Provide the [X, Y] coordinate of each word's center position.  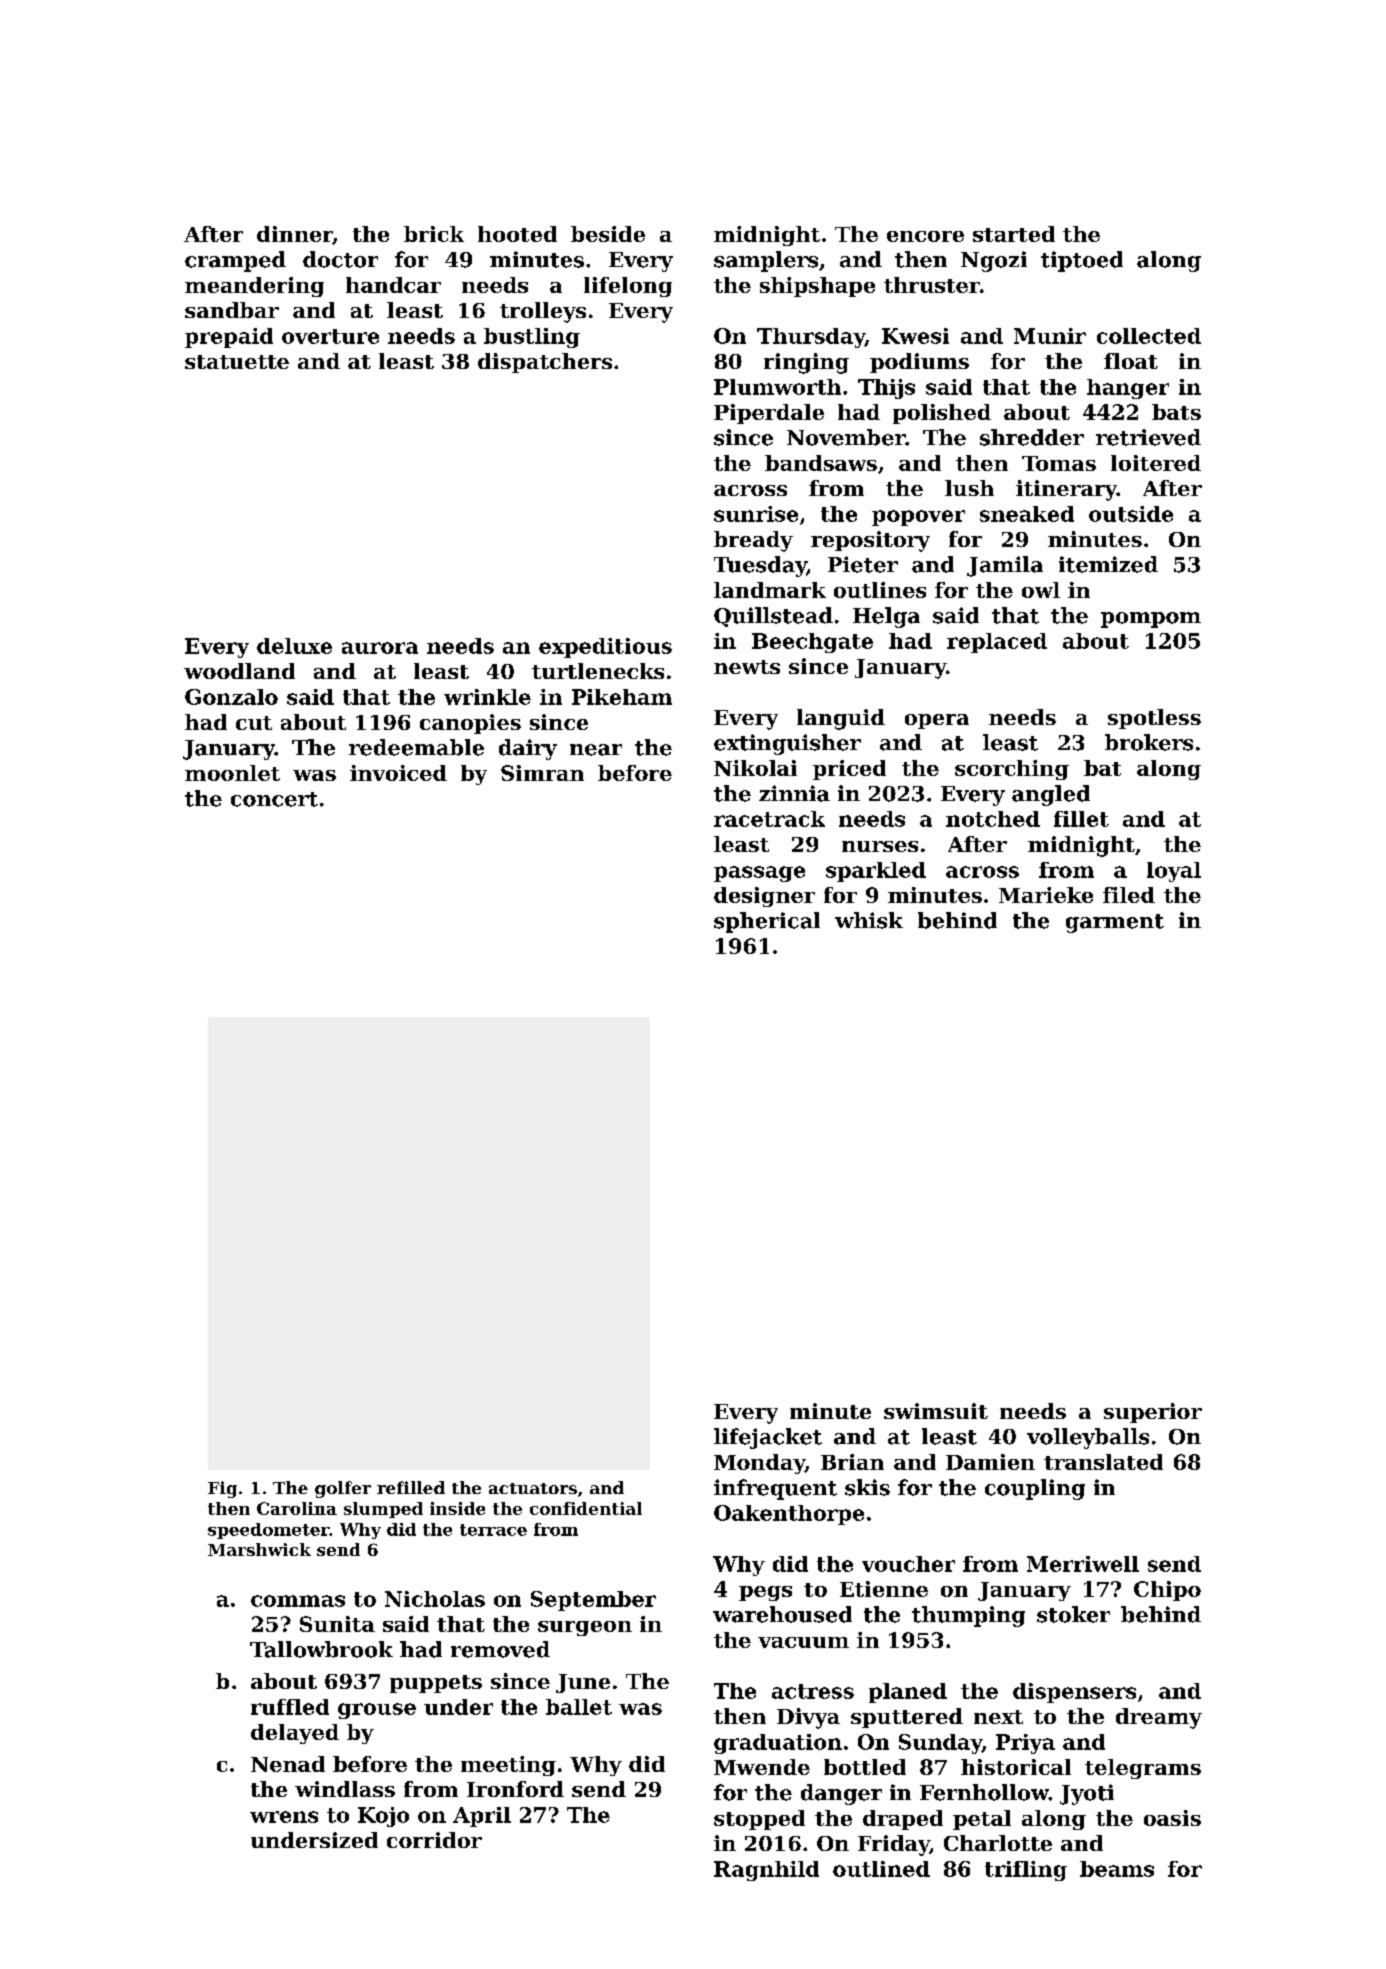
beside [608, 234]
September [593, 1601]
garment [1115, 923]
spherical [767, 922]
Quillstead [773, 617]
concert [274, 799]
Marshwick [259, 1549]
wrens [284, 1817]
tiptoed [1082, 261]
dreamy [1159, 1718]
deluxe [294, 646]
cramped [235, 261]
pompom [1151, 620]
